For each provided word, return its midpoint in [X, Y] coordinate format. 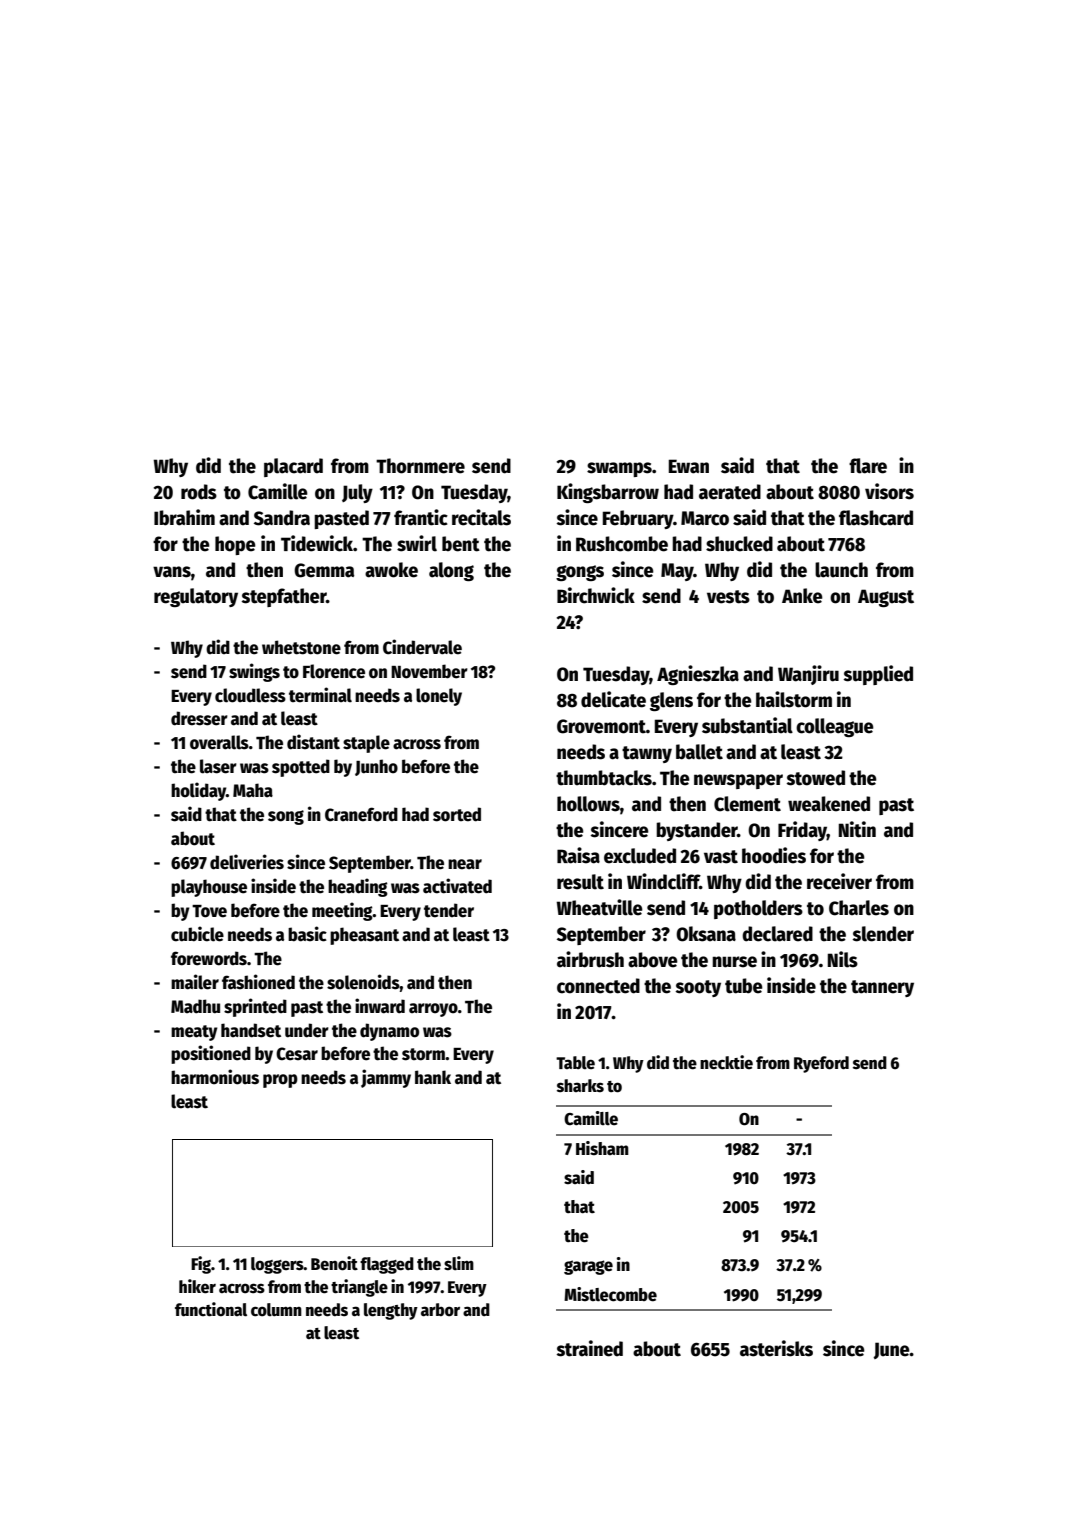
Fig [201, 1265]
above [653, 960]
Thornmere [420, 466]
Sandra [282, 518]
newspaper [738, 781]
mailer [195, 982]
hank [433, 1077]
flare [868, 466]
